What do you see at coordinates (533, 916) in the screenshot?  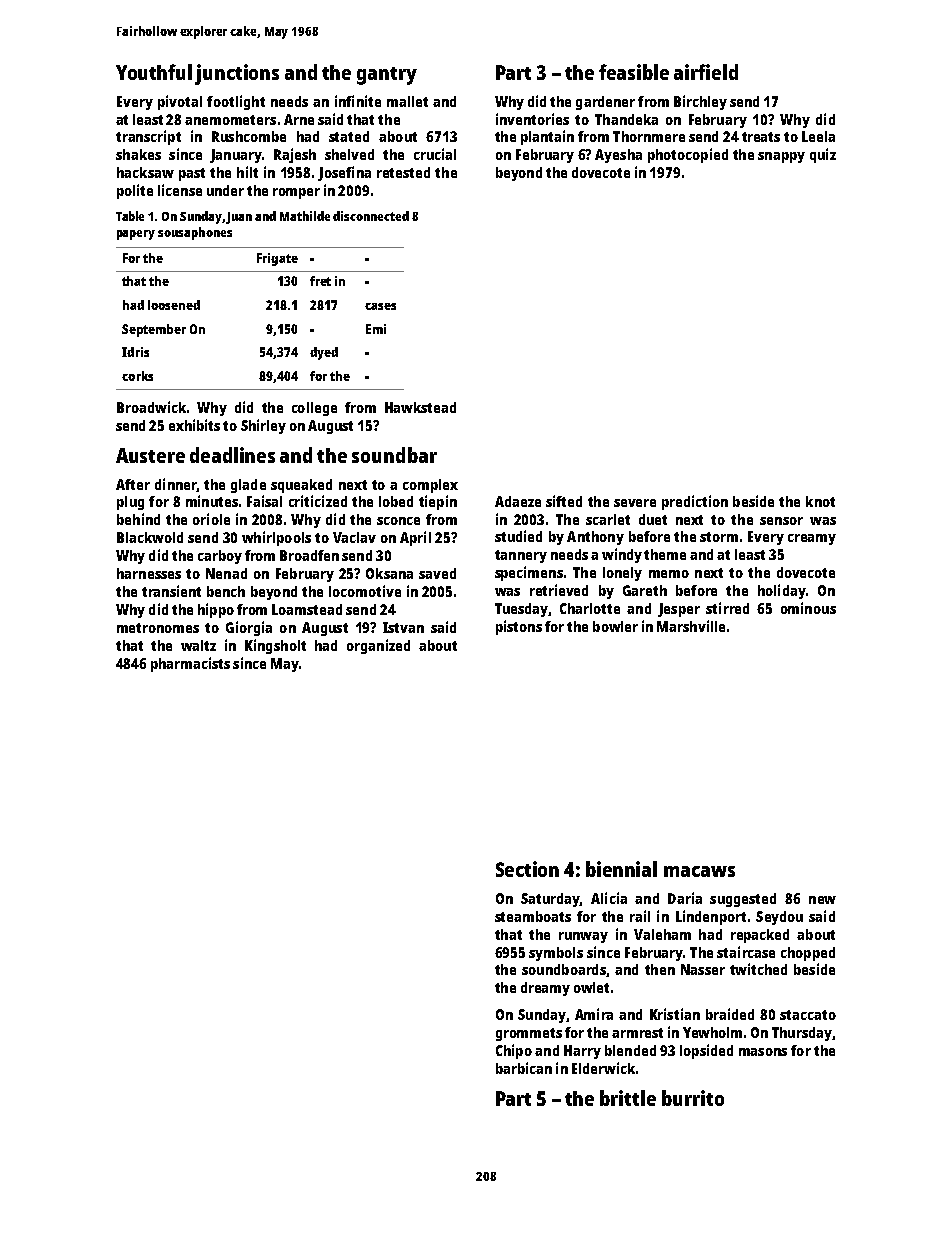 I see `steamboats` at bounding box center [533, 916].
